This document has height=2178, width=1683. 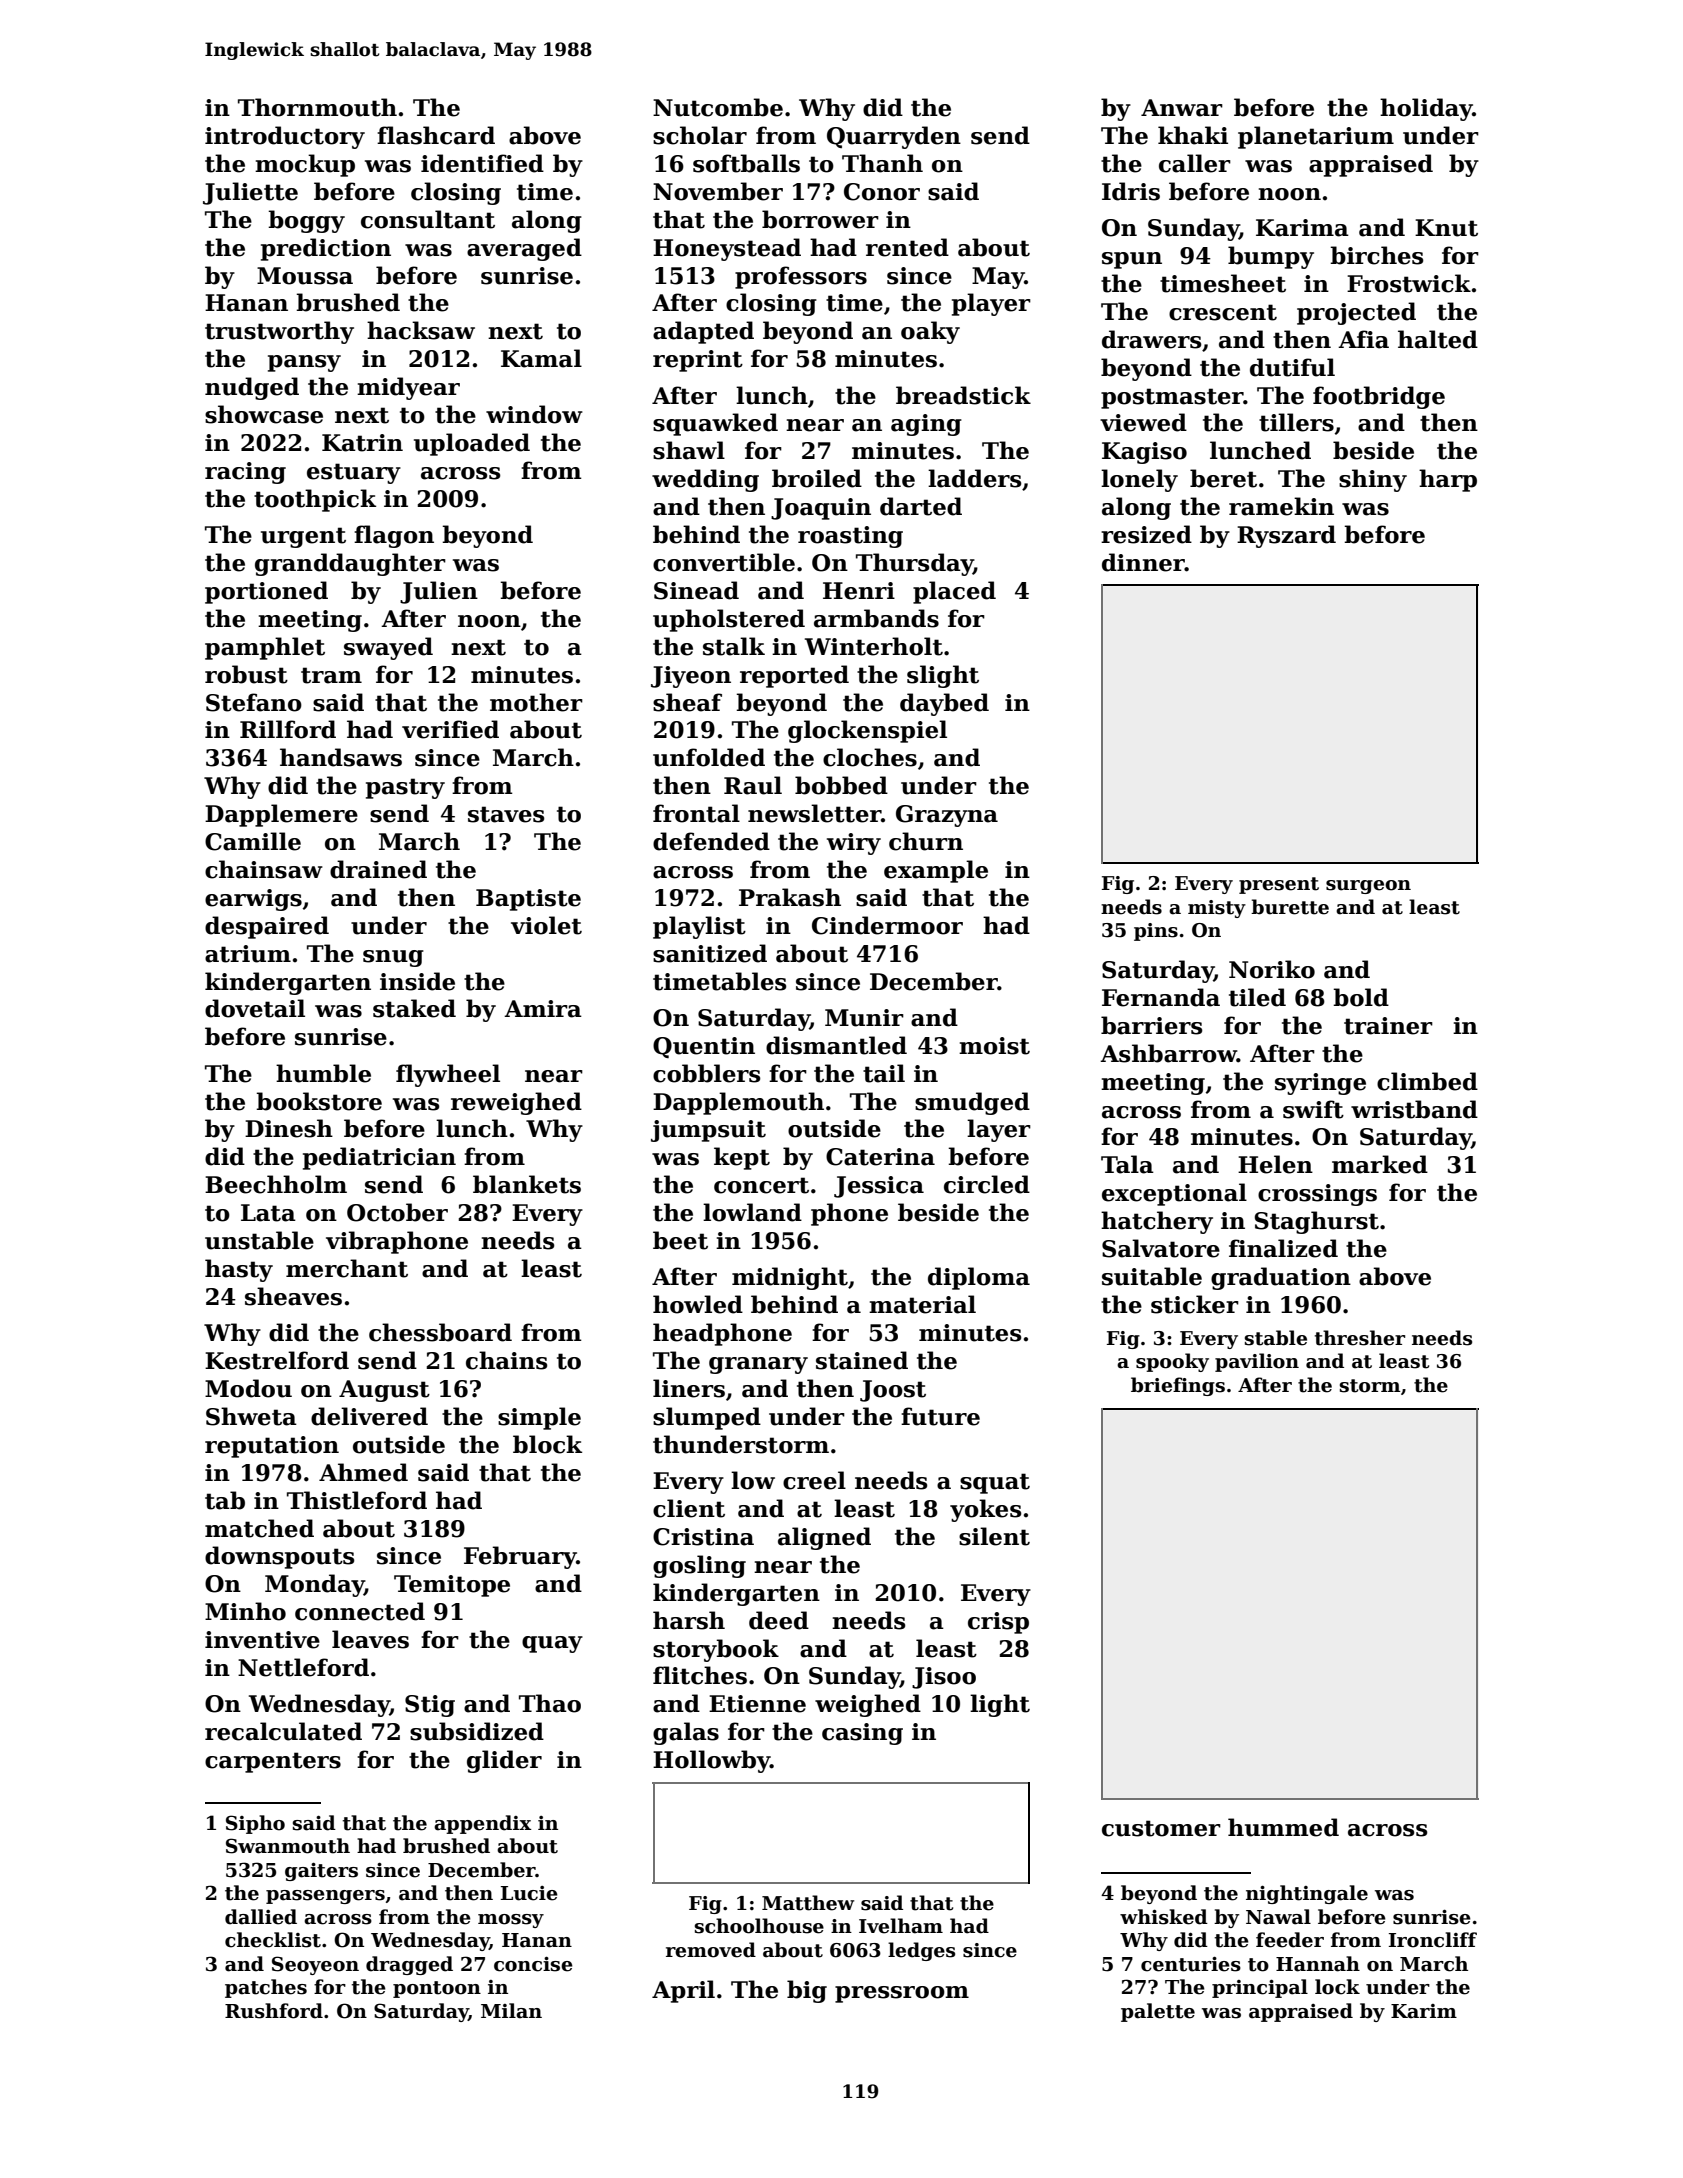 I want to click on Anwar, so click(x=1182, y=108).
